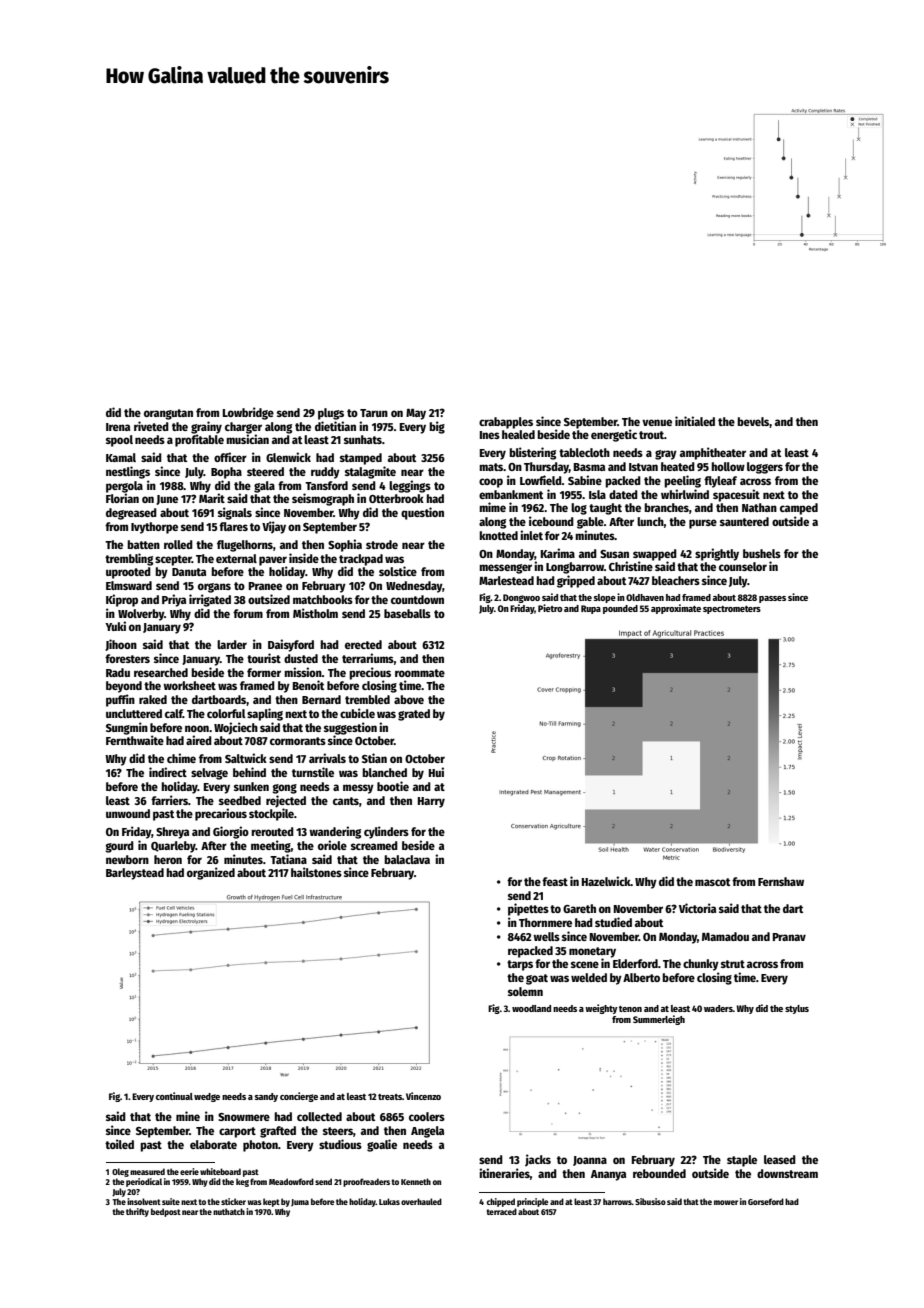  I want to click on proofreaders, so click(366, 1182).
